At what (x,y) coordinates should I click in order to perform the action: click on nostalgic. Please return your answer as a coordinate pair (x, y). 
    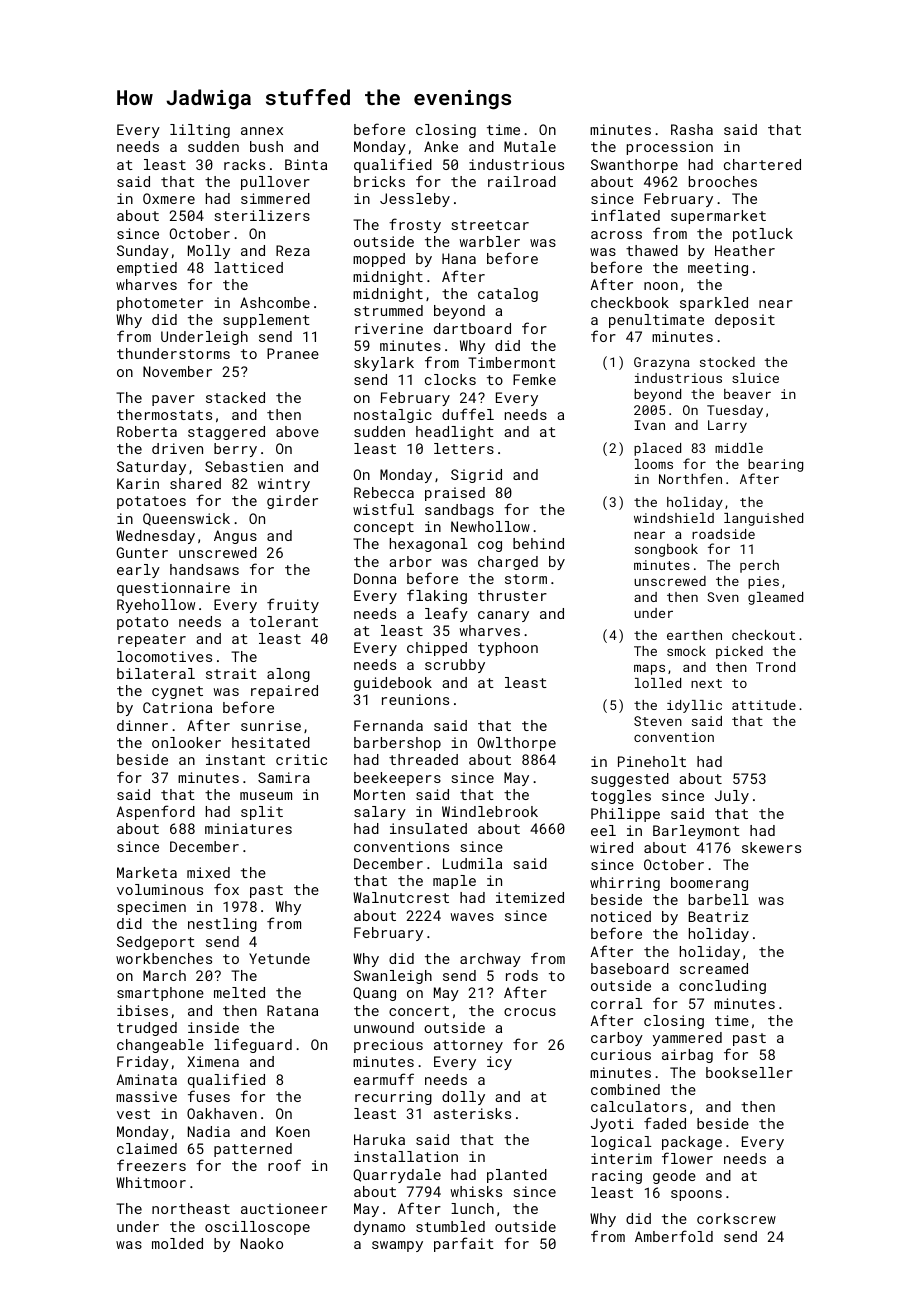
    Looking at the image, I should click on (393, 416).
